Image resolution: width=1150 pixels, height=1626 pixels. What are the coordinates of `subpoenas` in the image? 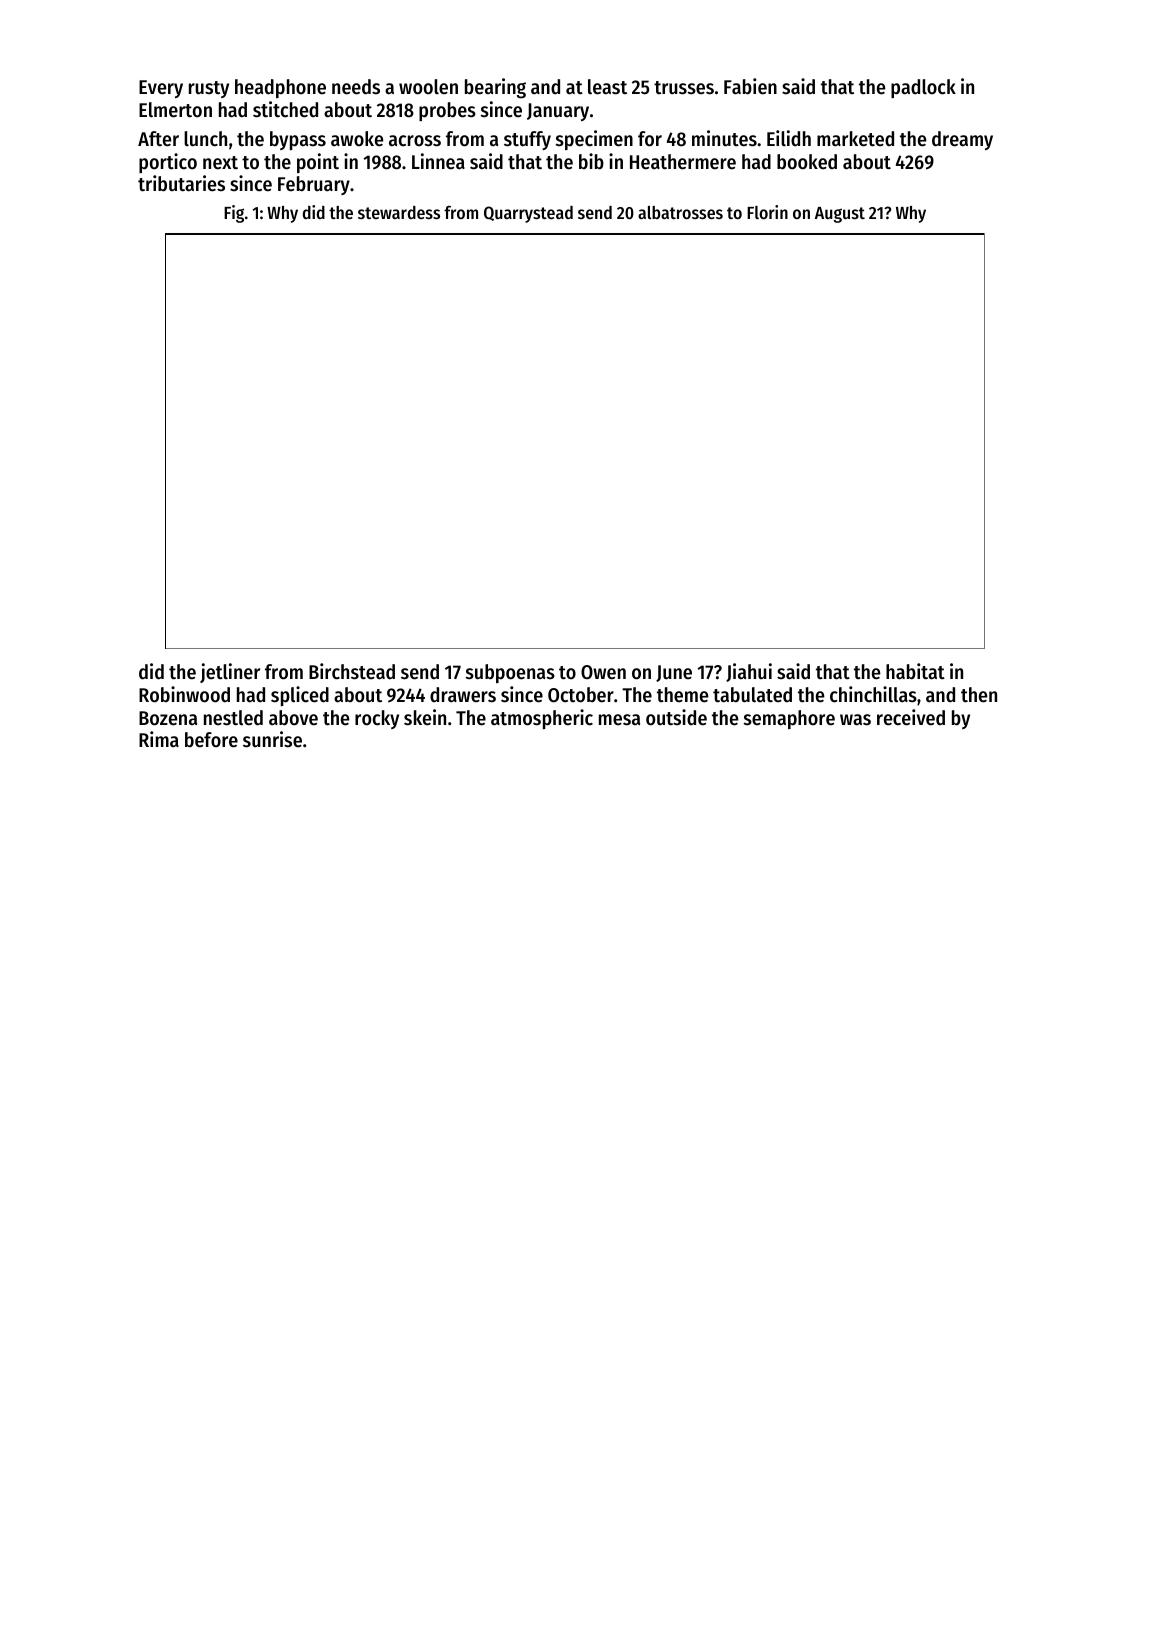 It's located at (510, 673).
